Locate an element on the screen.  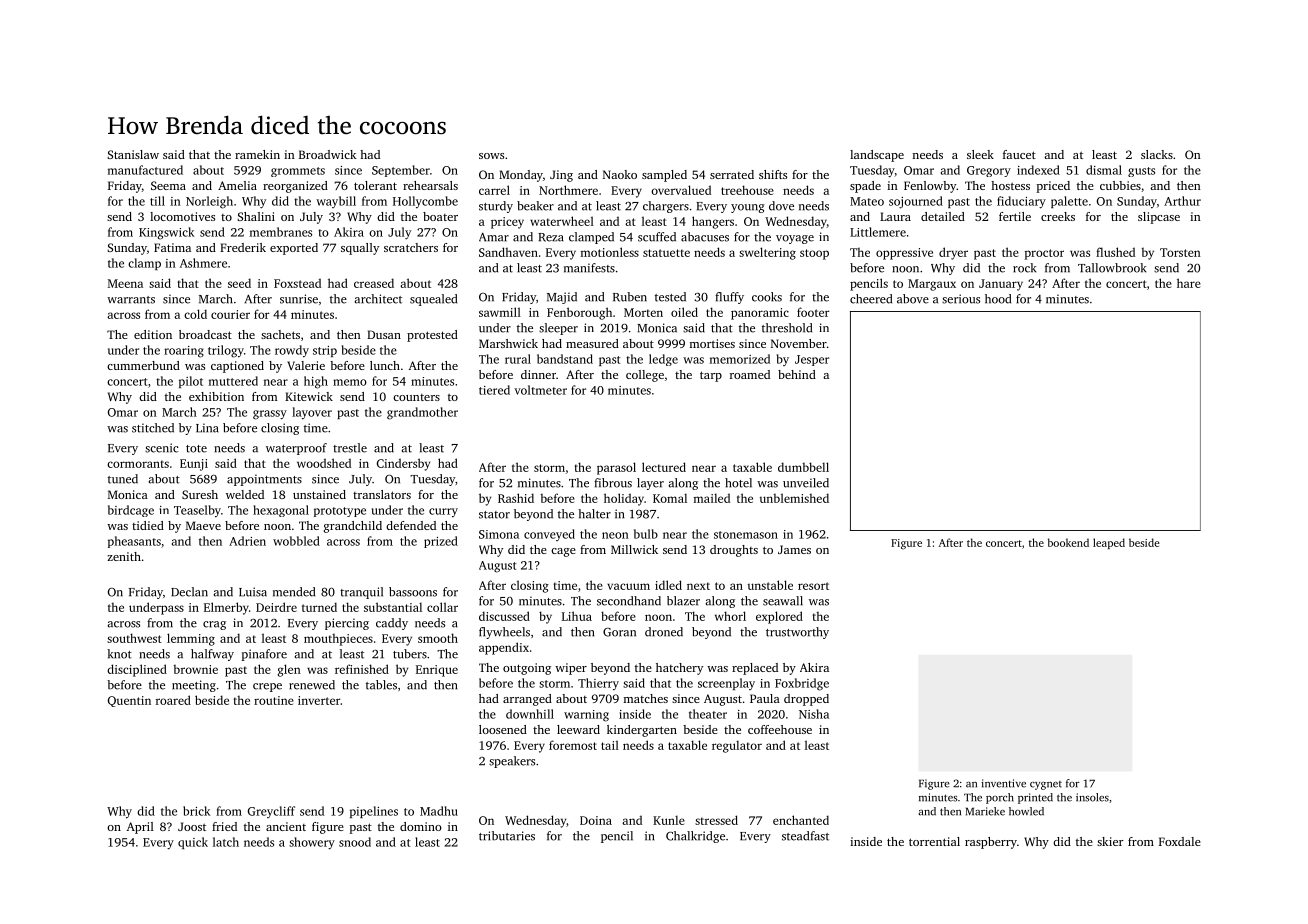
kindergarten is located at coordinates (642, 731).
